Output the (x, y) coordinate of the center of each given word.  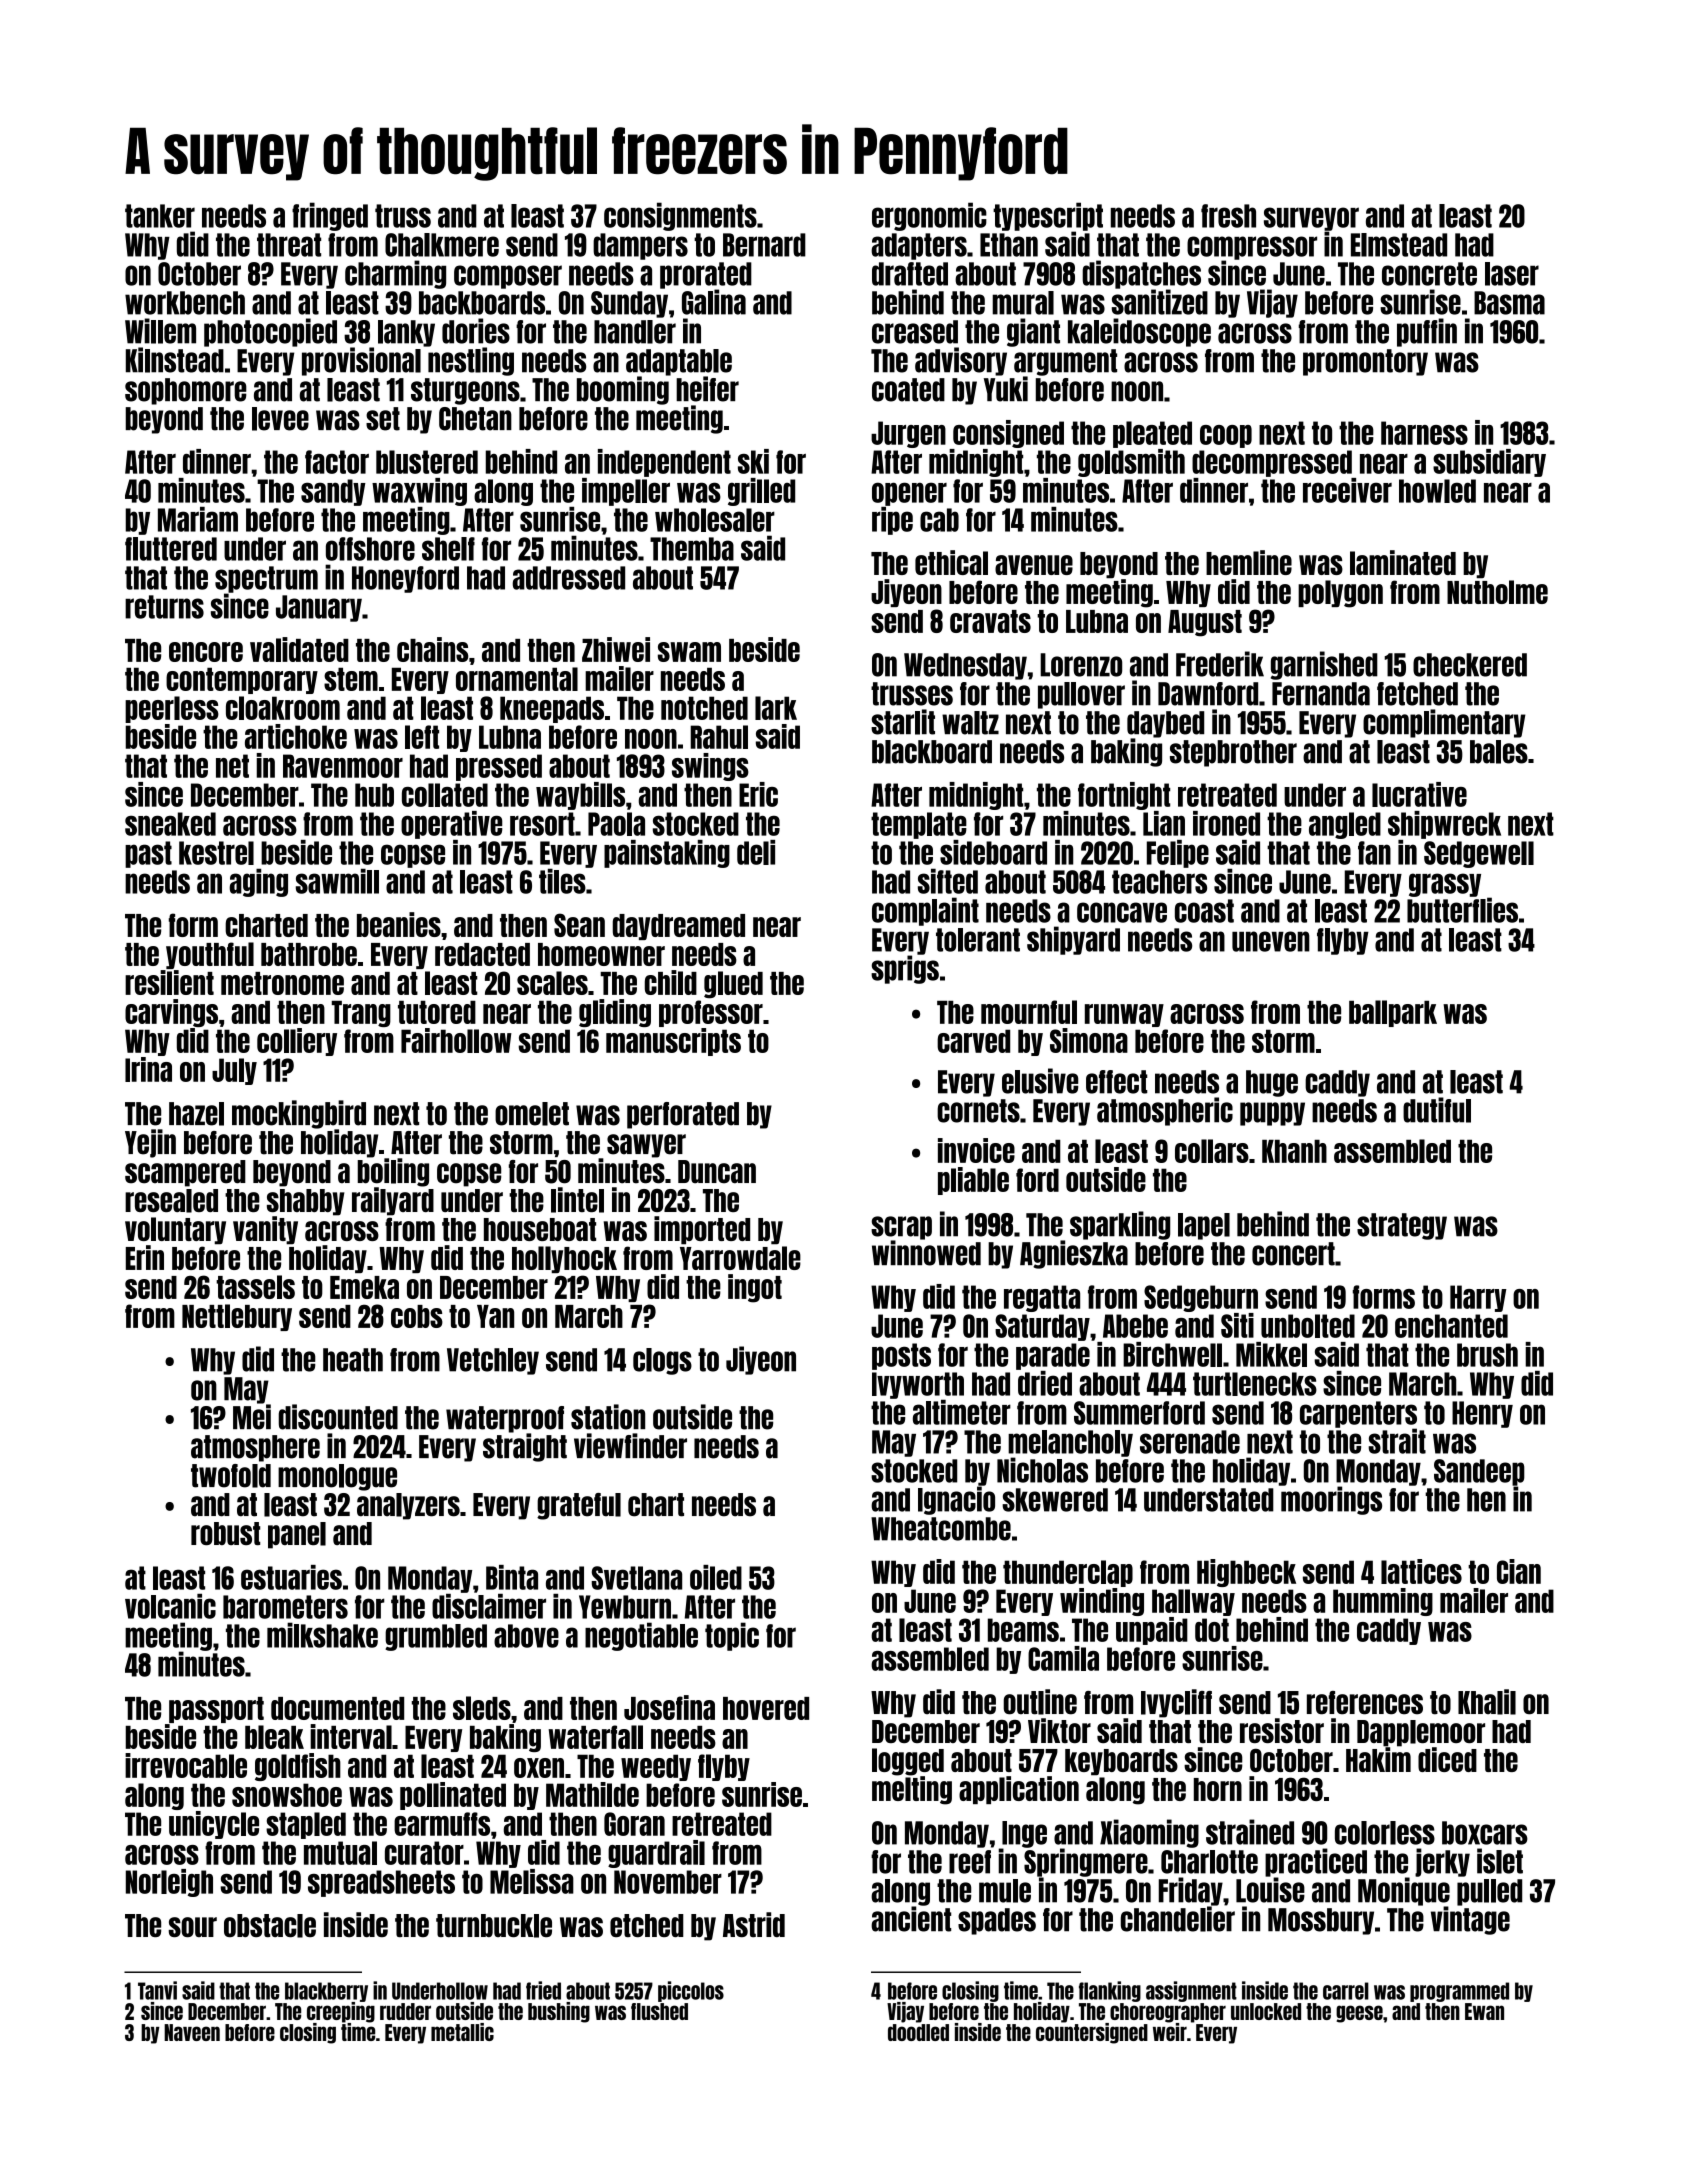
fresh (1228, 216)
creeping (341, 2012)
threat (289, 245)
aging (258, 883)
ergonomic (929, 216)
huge (1272, 1083)
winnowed (926, 1253)
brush (1487, 1355)
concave (1122, 912)
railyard (393, 1201)
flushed (659, 2011)
